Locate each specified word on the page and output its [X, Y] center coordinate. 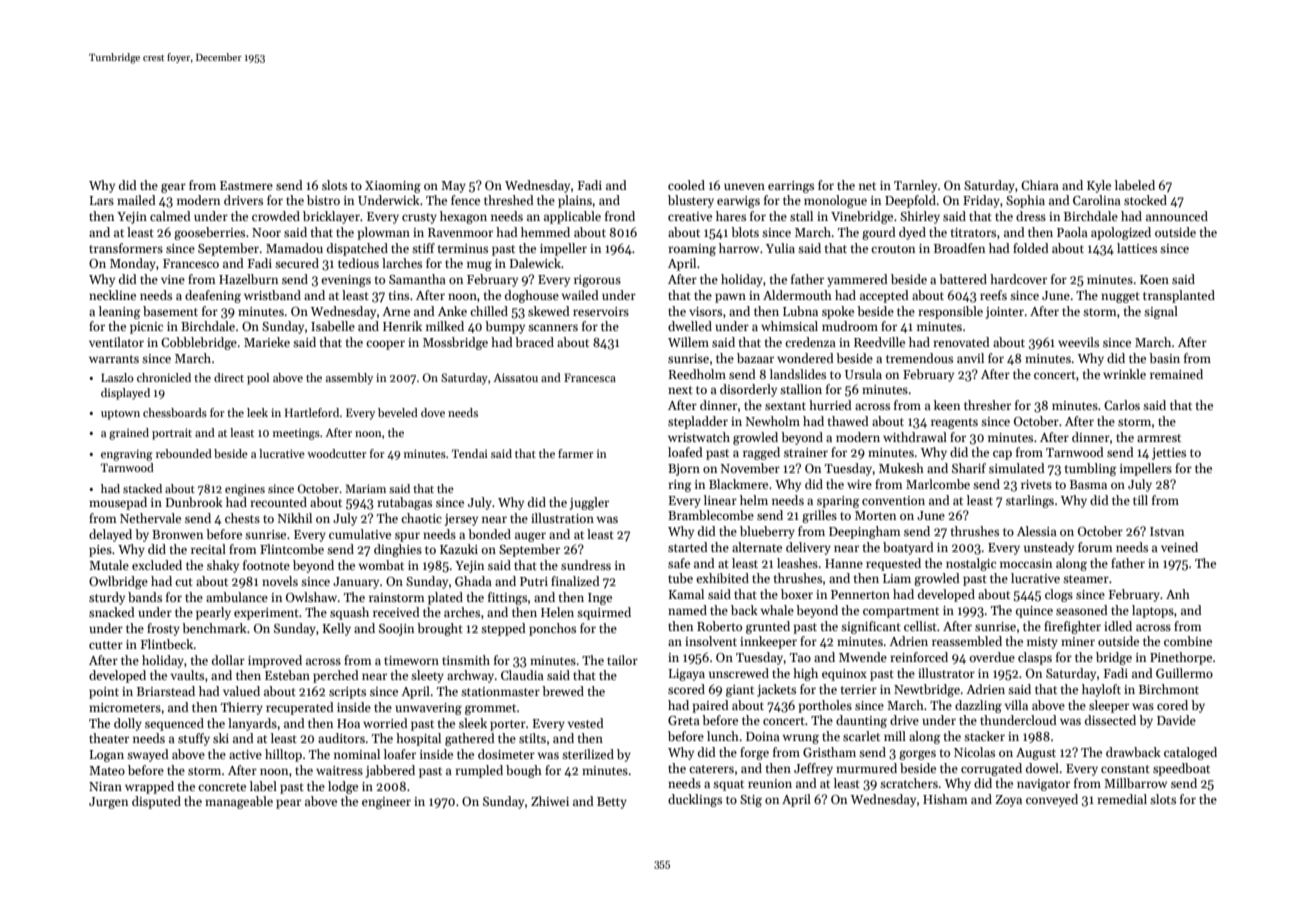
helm [754, 500]
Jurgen [108, 803]
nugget [1120, 297]
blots [745, 232]
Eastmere [246, 185]
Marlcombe [938, 484]
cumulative [360, 534]
